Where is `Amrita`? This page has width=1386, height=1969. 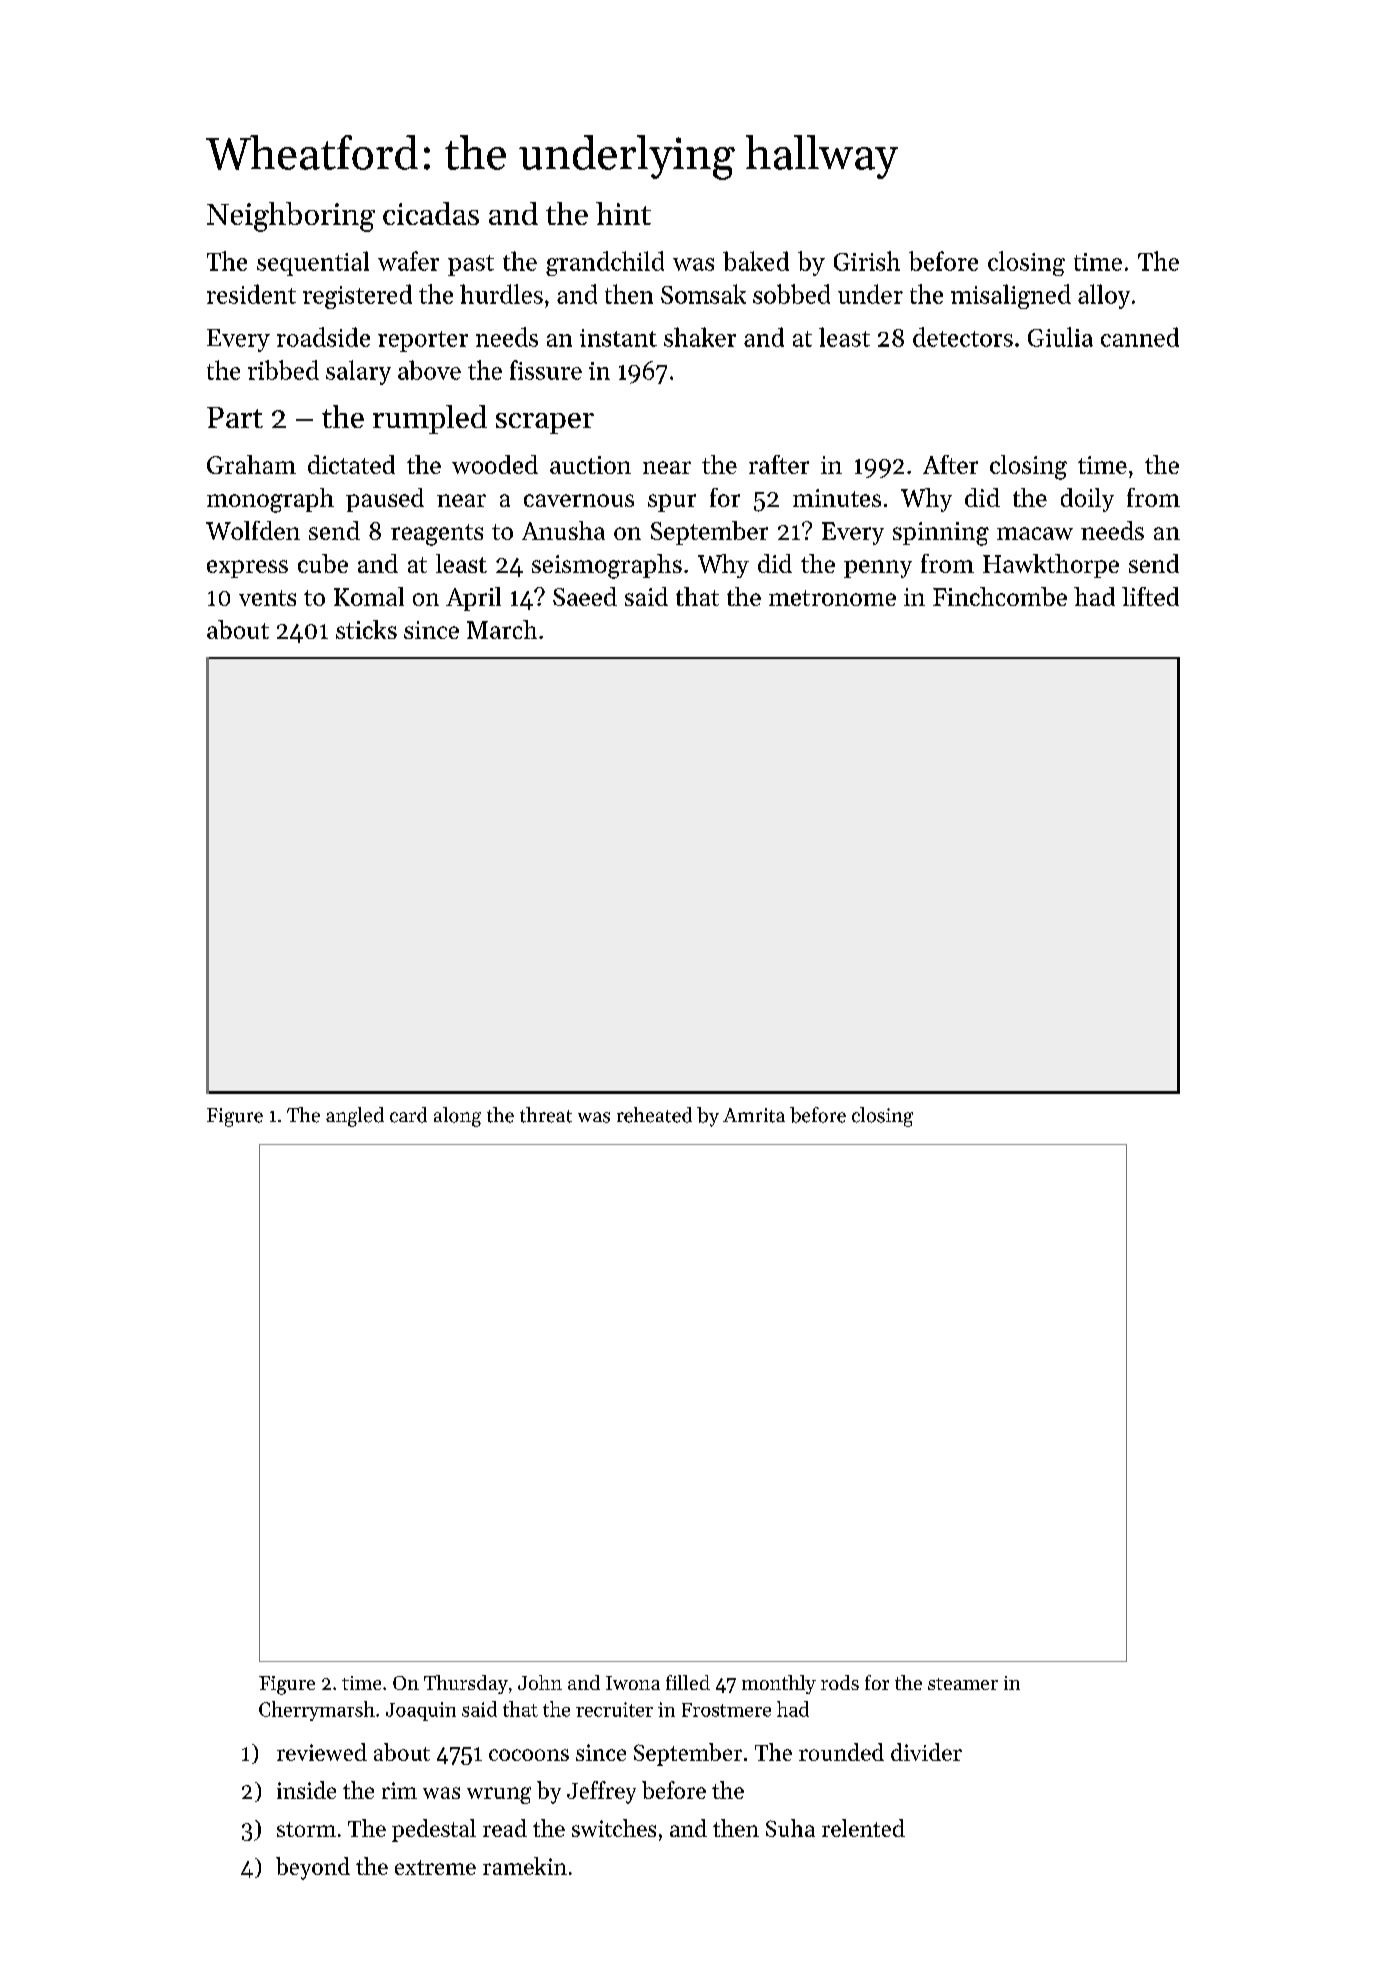 Amrita is located at coordinates (754, 1115).
